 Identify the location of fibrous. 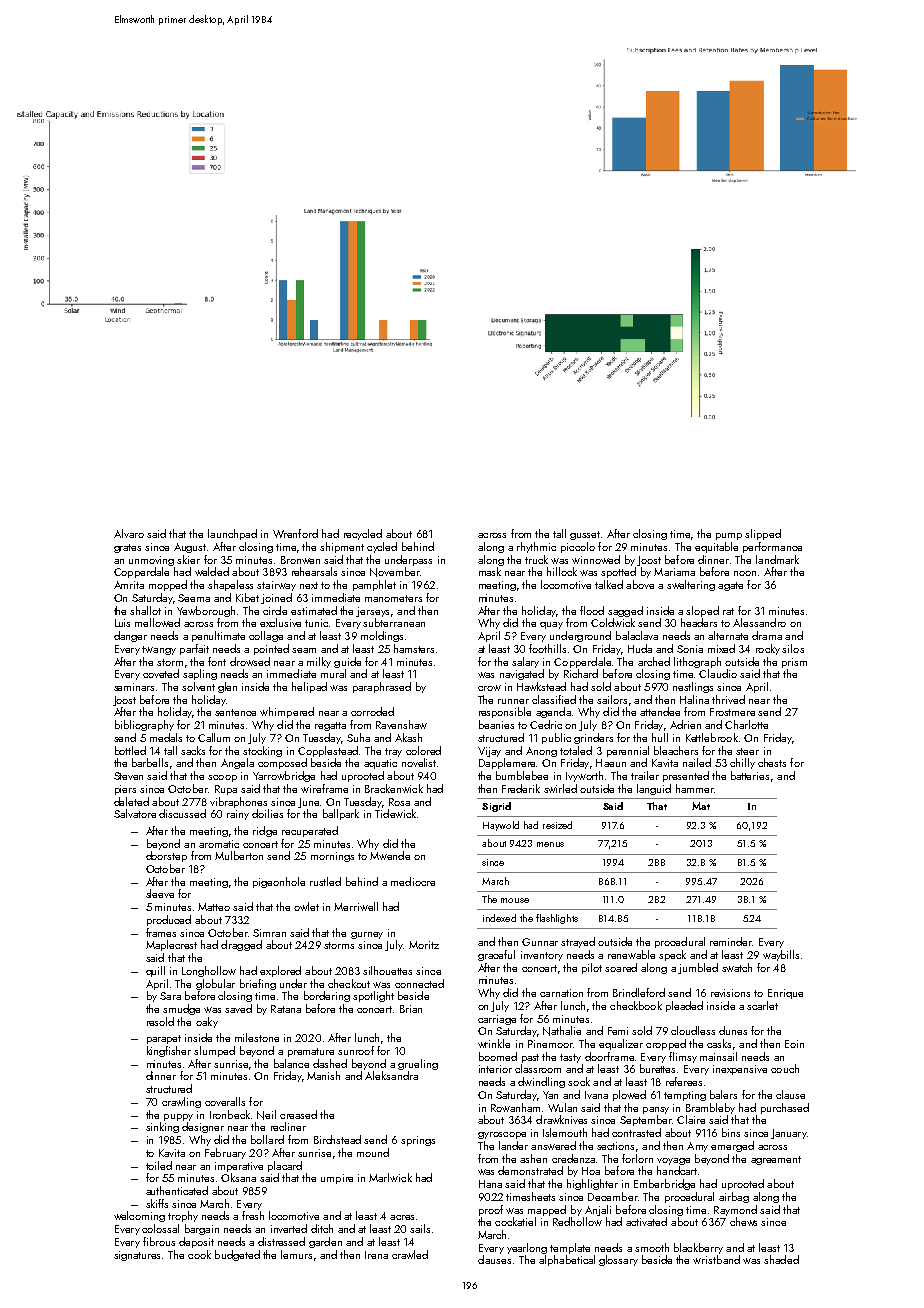
(159, 1241).
